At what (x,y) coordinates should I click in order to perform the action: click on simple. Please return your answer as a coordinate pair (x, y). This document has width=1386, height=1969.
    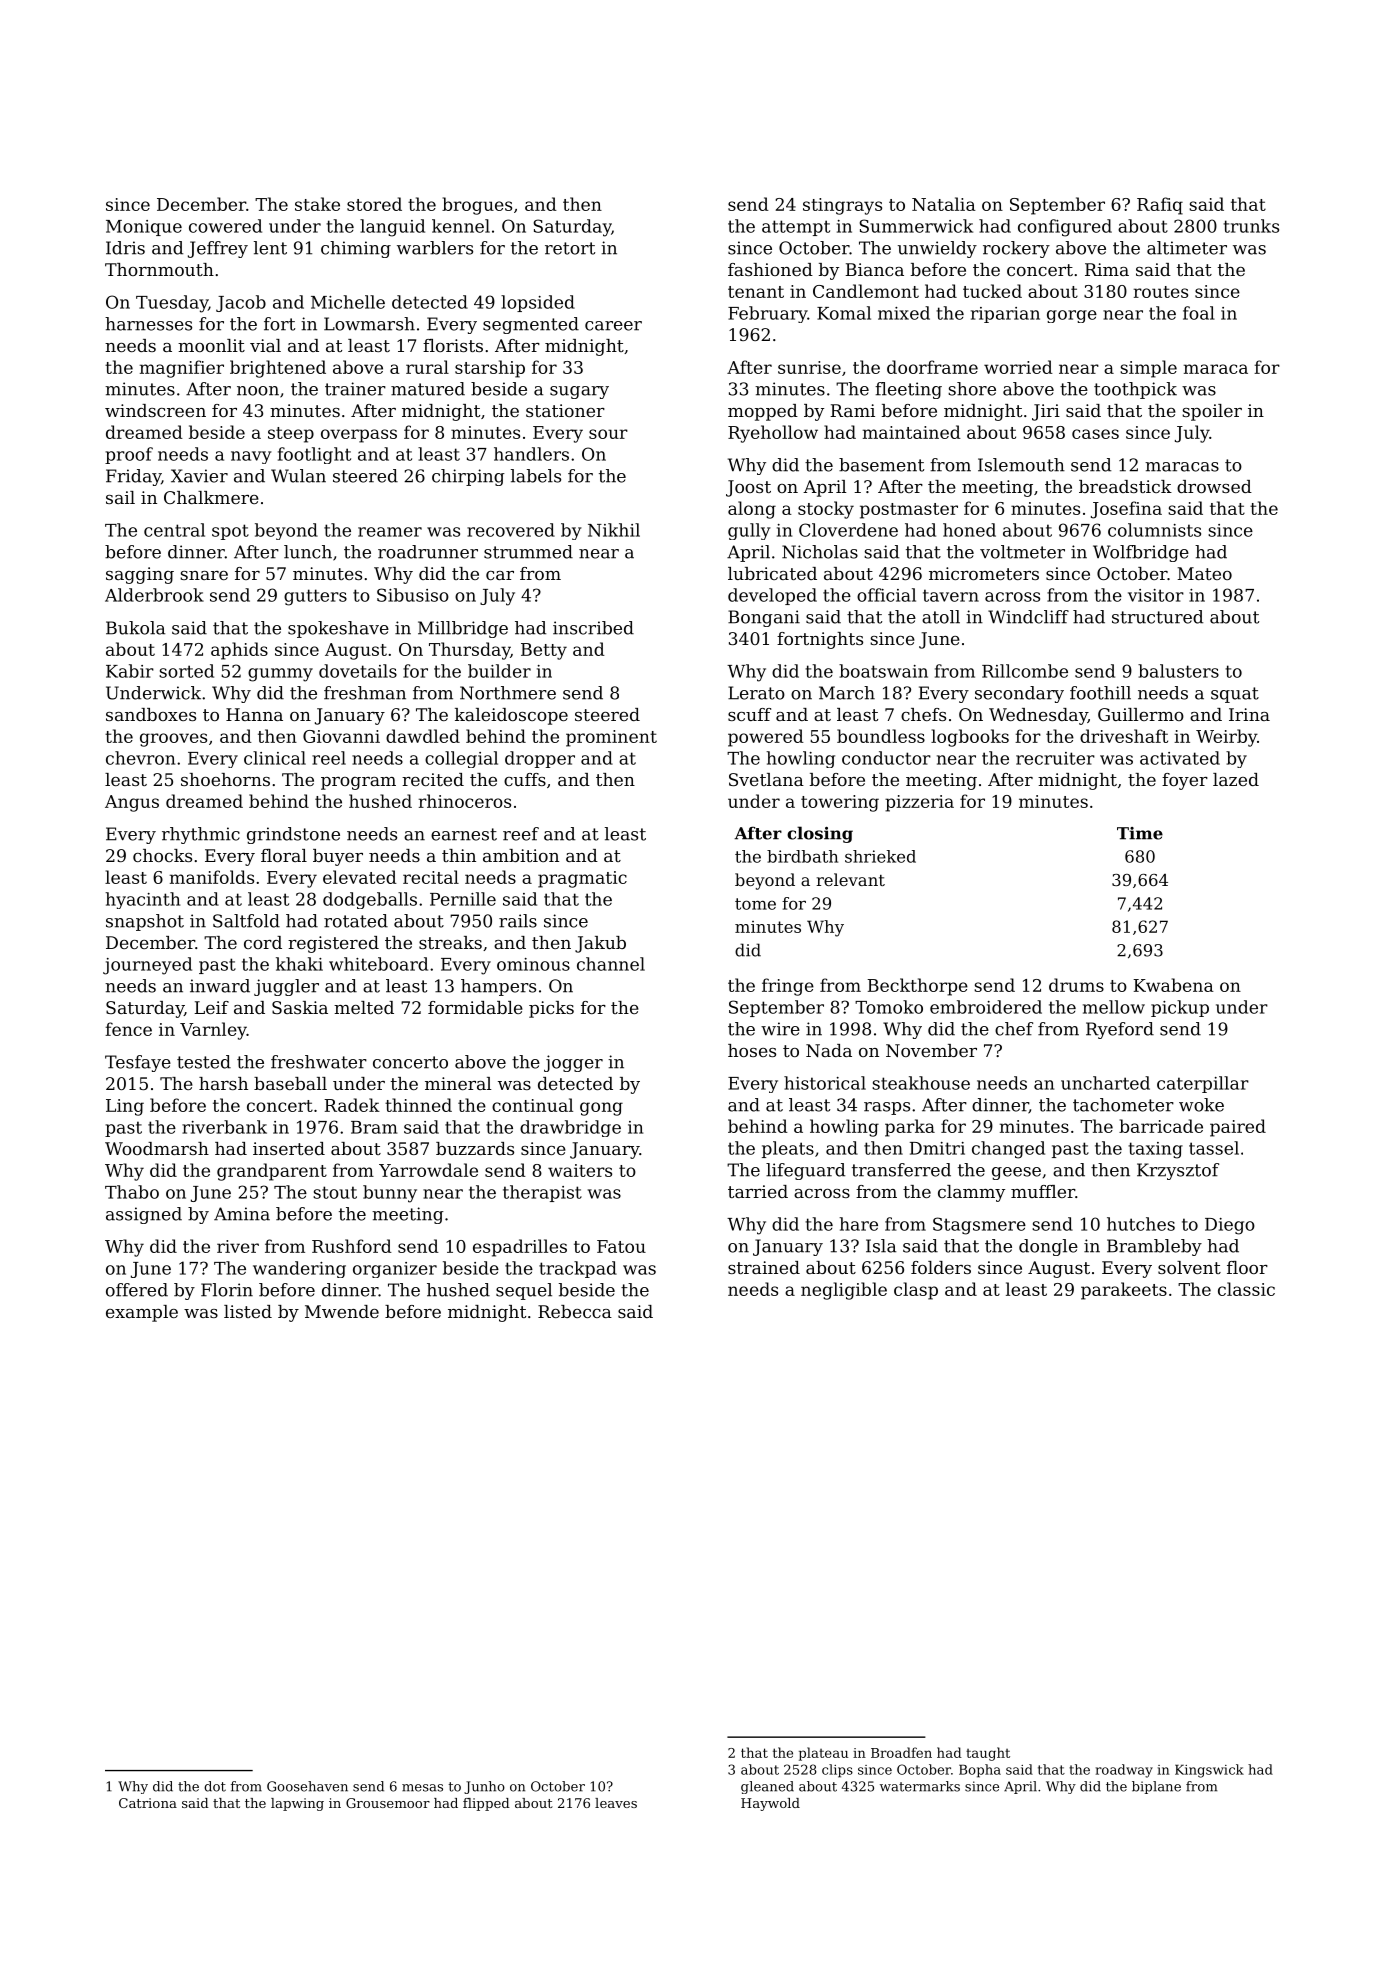
    Looking at the image, I should click on (1148, 369).
